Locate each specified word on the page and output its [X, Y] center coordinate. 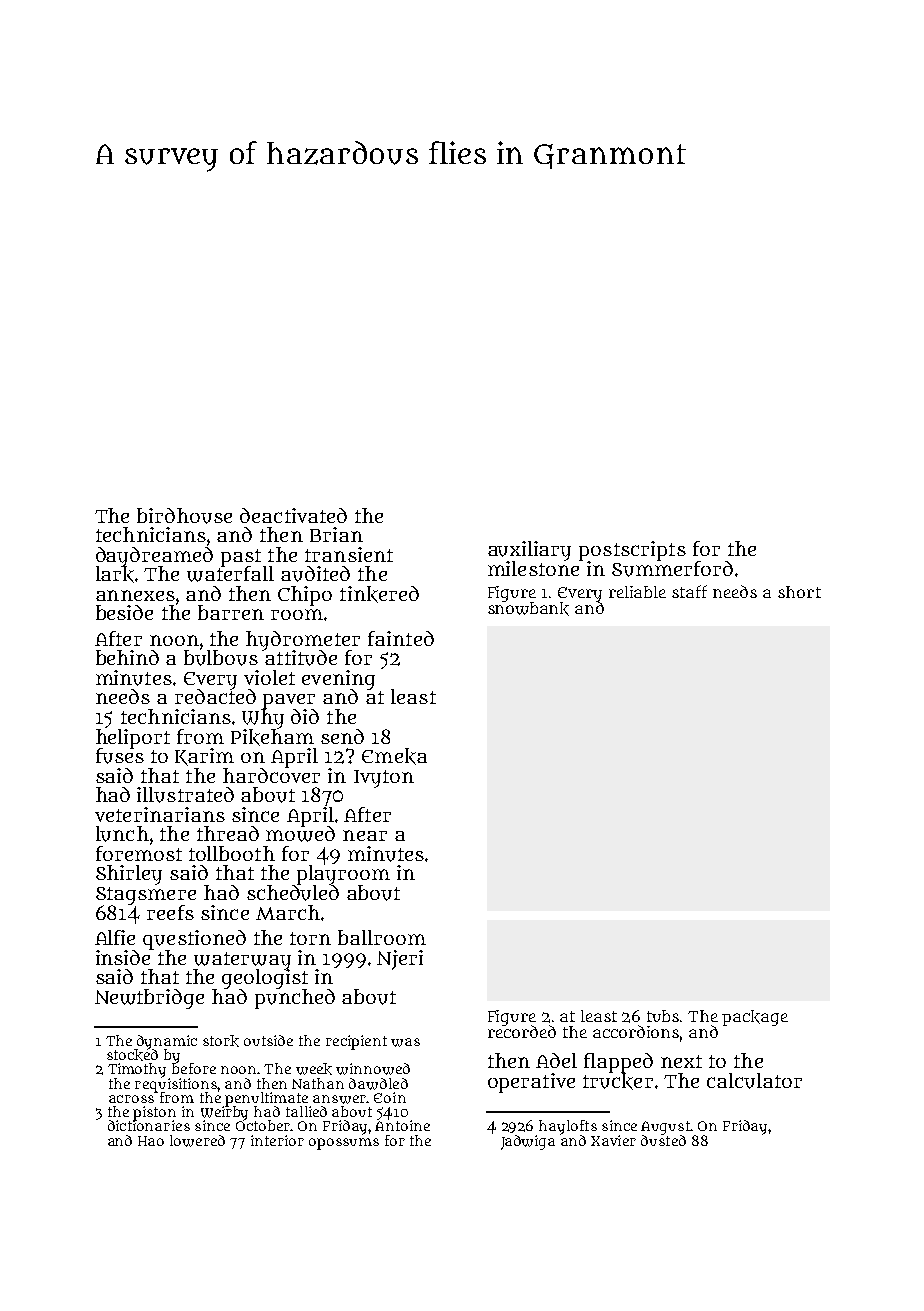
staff [689, 591]
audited [315, 574]
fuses [120, 756]
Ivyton [384, 779]
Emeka [394, 756]
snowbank [528, 609]
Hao [151, 1141]
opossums [344, 1144]
